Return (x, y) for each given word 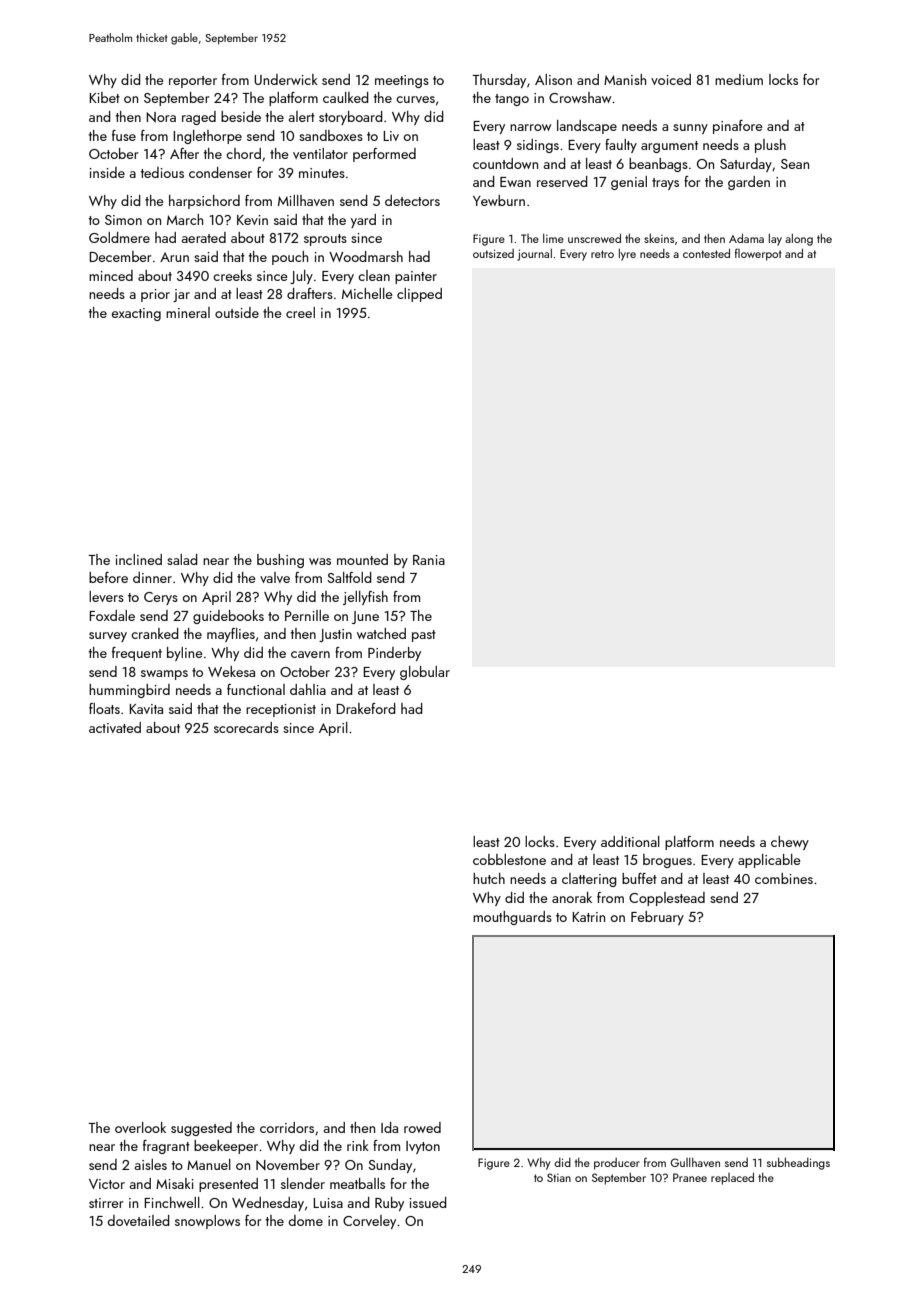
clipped (419, 295)
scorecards (246, 727)
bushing (280, 561)
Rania (429, 560)
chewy (790, 843)
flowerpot (758, 254)
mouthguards (512, 918)
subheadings (798, 1164)
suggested (201, 1129)
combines (784, 878)
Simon (123, 220)
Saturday (746, 165)
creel (300, 312)
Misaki (175, 1183)
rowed (422, 1127)
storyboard (351, 118)
